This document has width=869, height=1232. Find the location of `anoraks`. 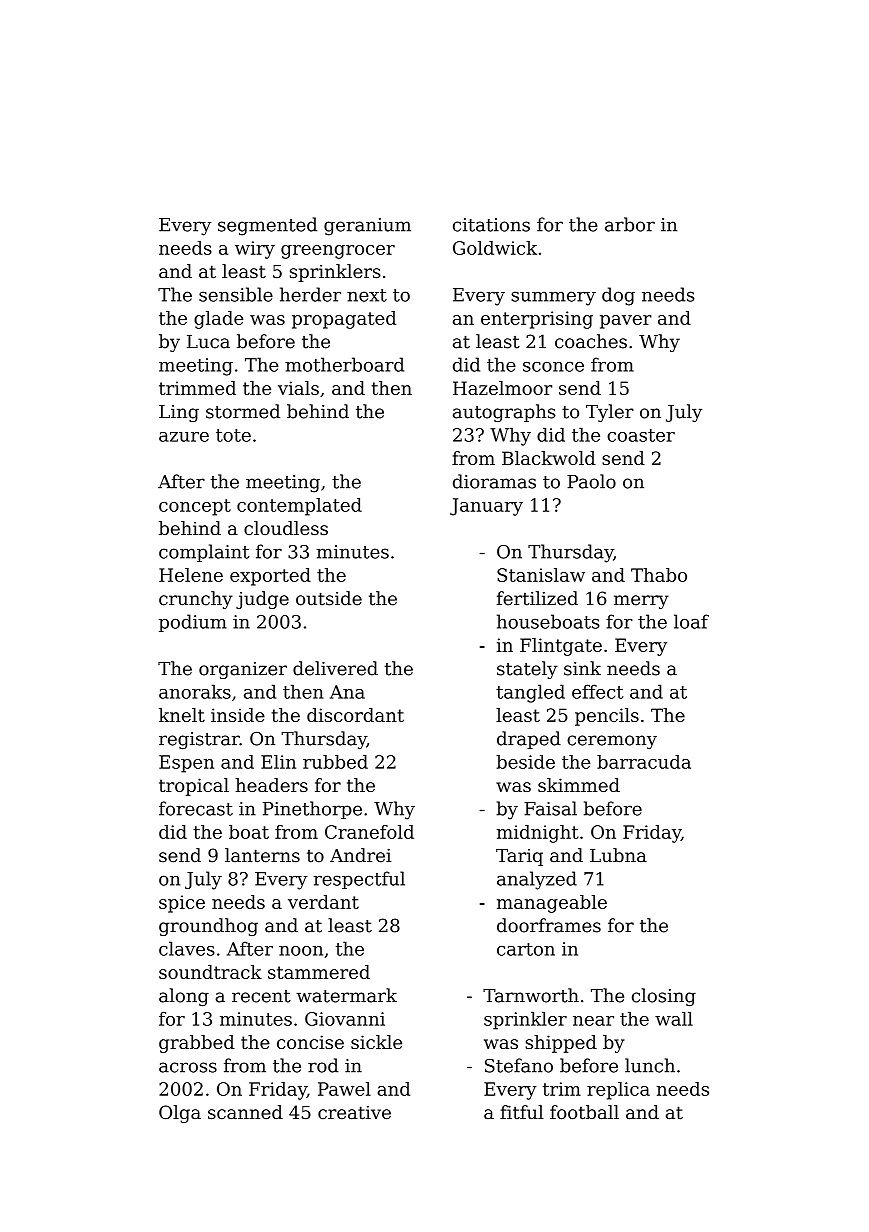

anoraks is located at coordinates (195, 691).
